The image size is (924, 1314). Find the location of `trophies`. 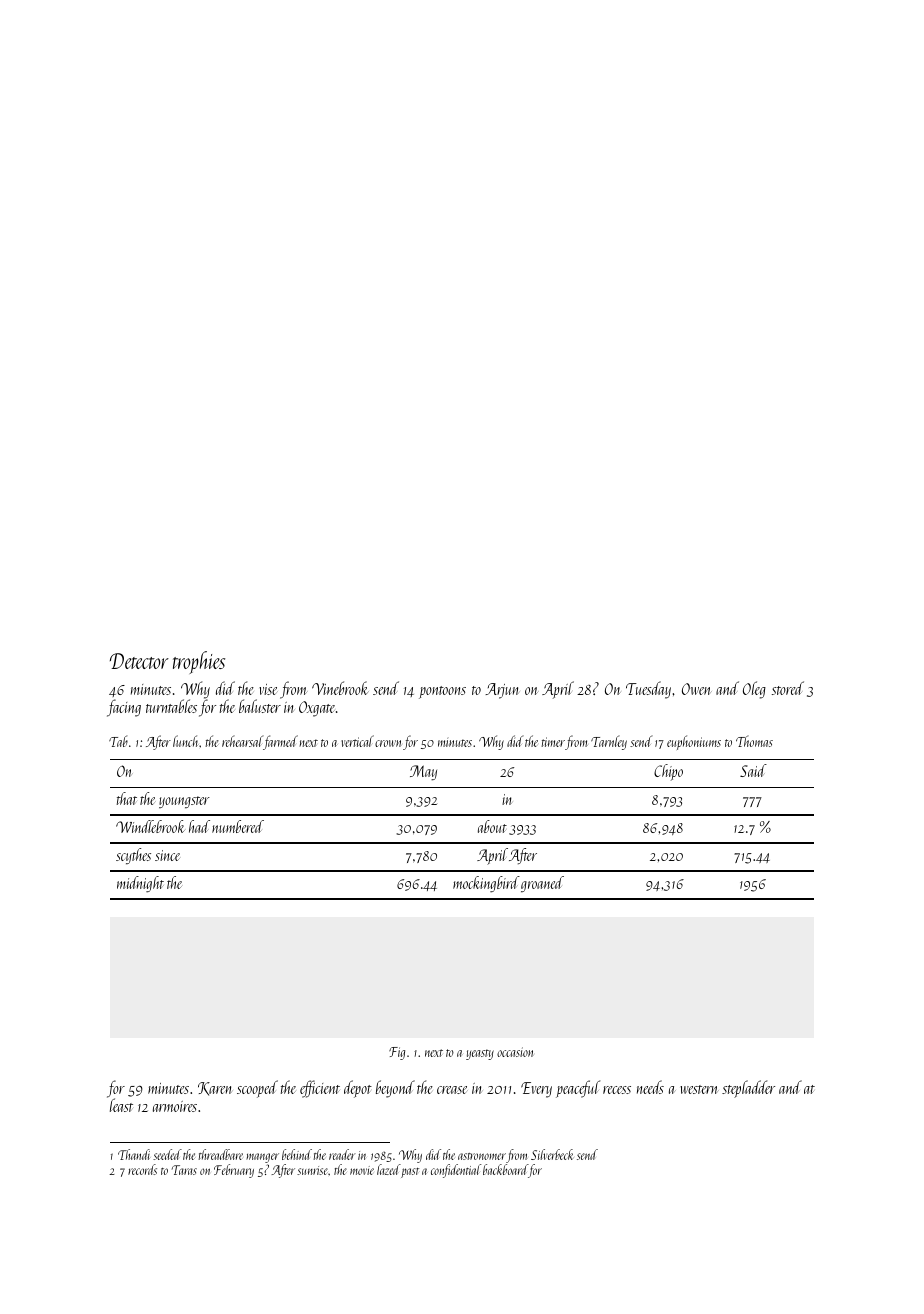

trophies is located at coordinates (199, 662).
